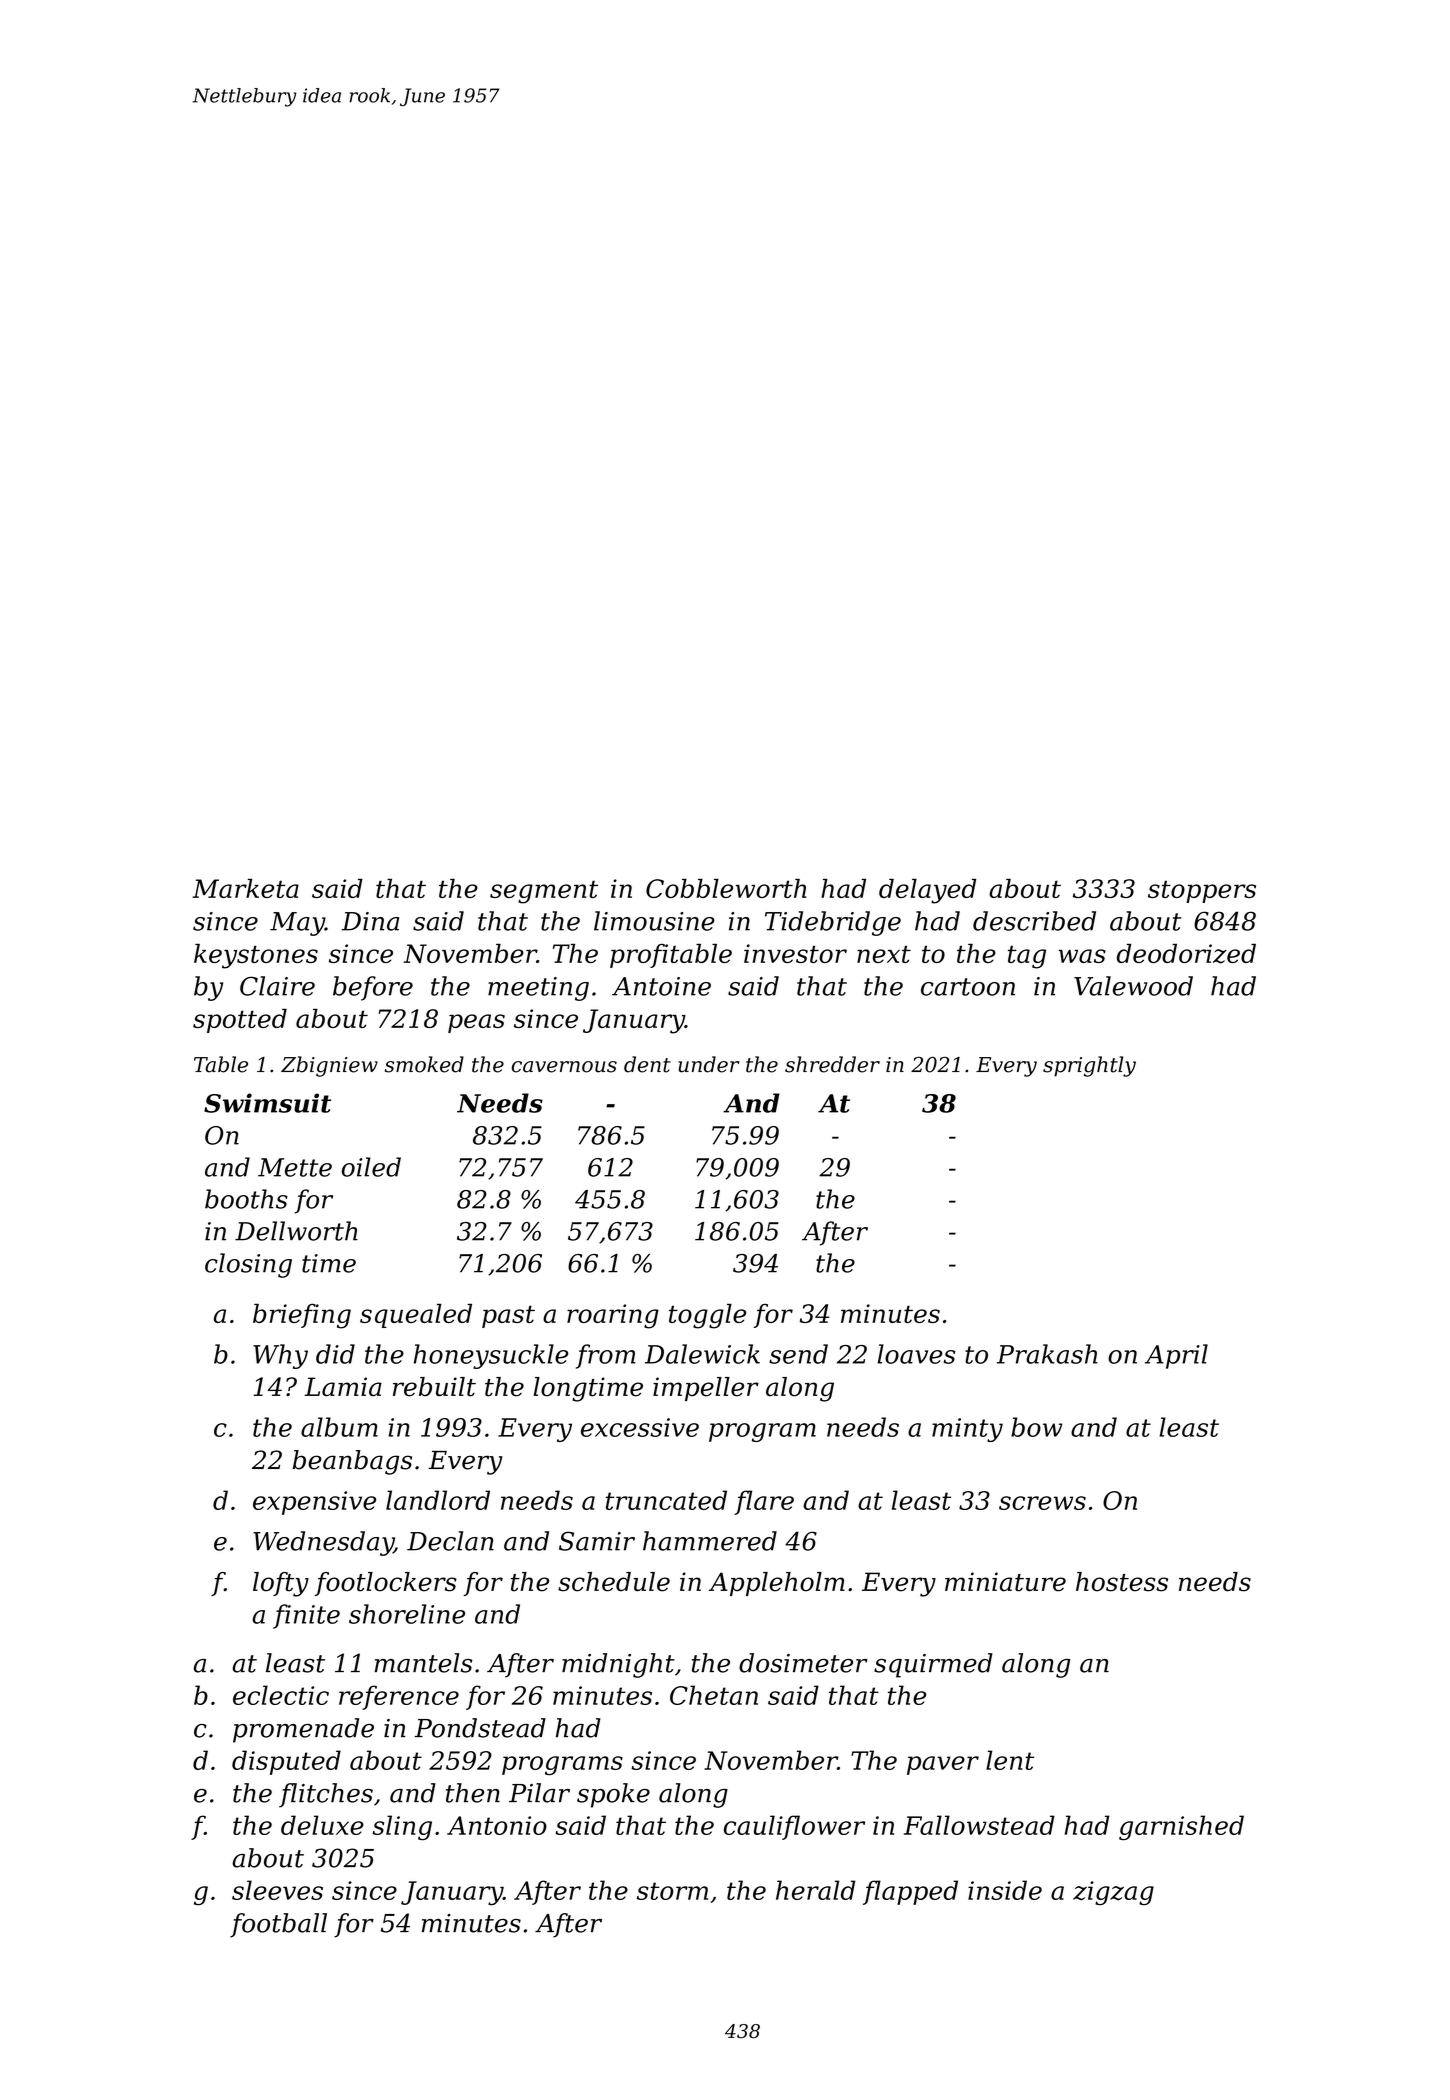  What do you see at coordinates (245, 888) in the page?
I see `Marketa` at bounding box center [245, 888].
